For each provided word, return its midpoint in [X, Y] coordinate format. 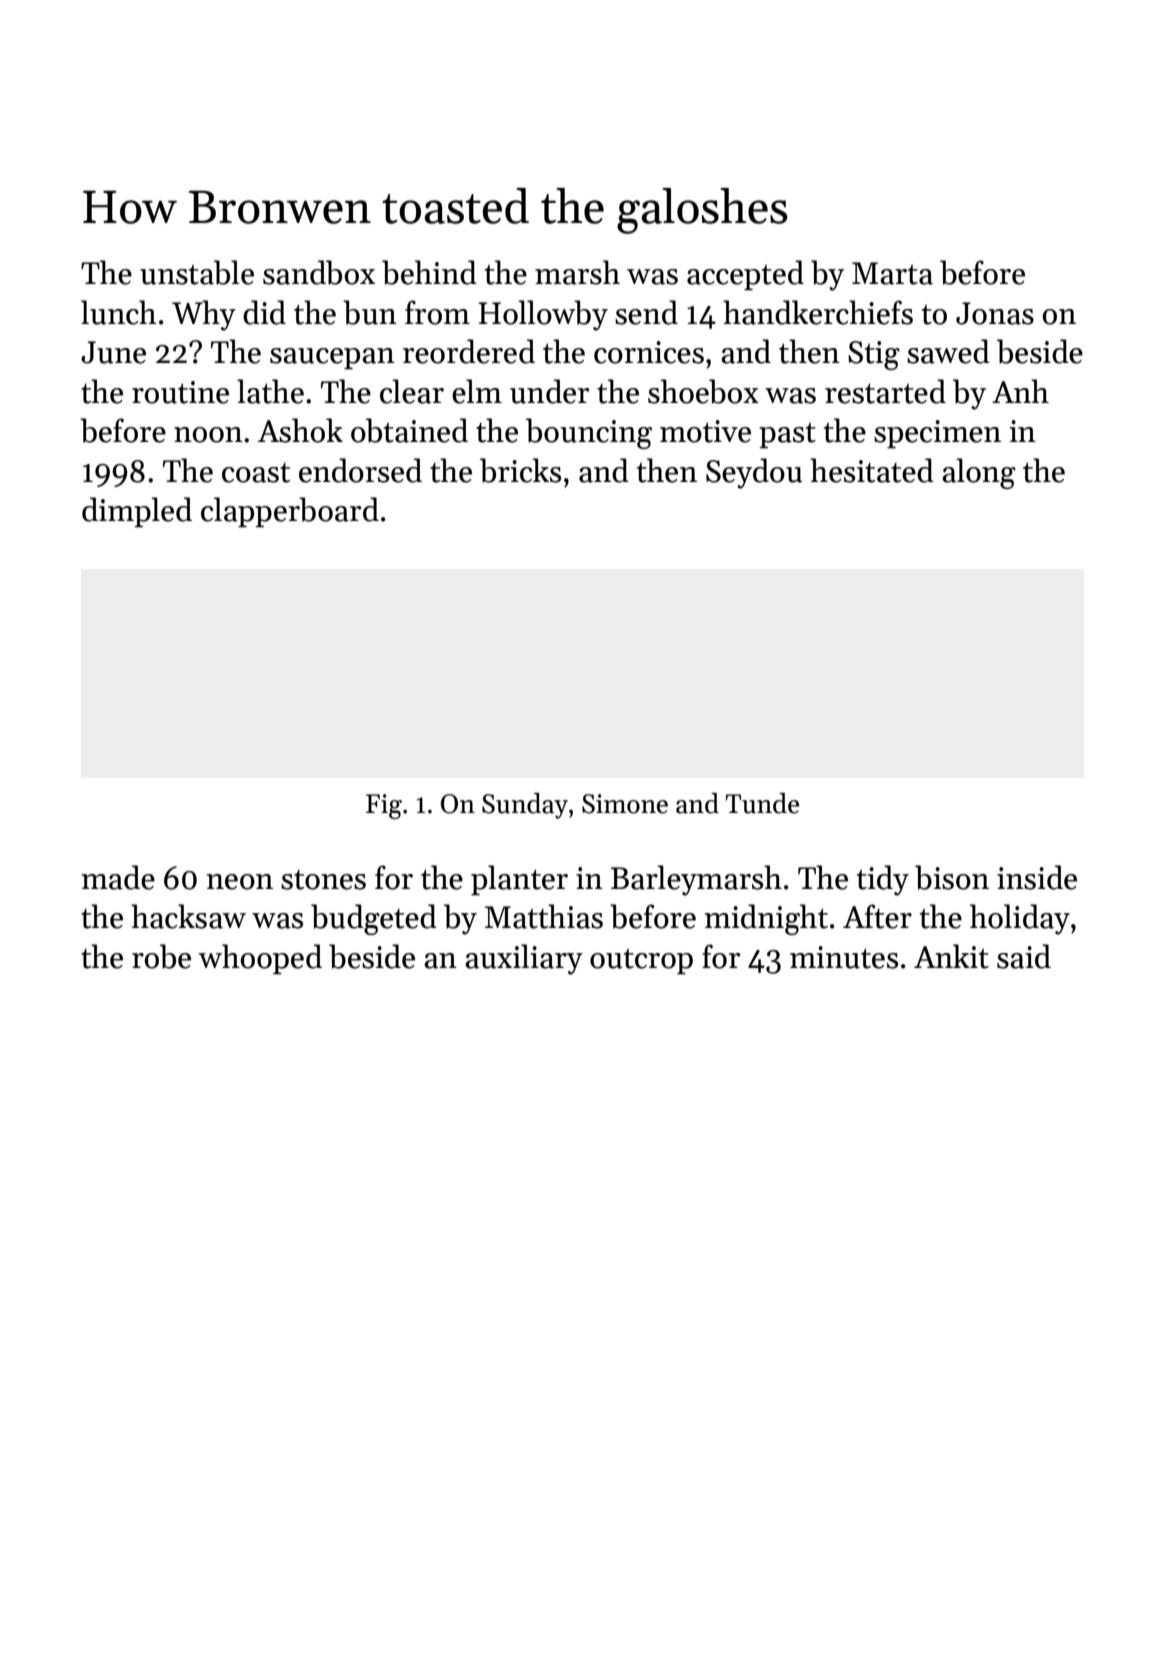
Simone [625, 804]
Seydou [754, 473]
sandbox [319, 272]
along [979, 473]
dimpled [137, 512]
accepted [745, 275]
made [118, 877]
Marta [892, 273]
